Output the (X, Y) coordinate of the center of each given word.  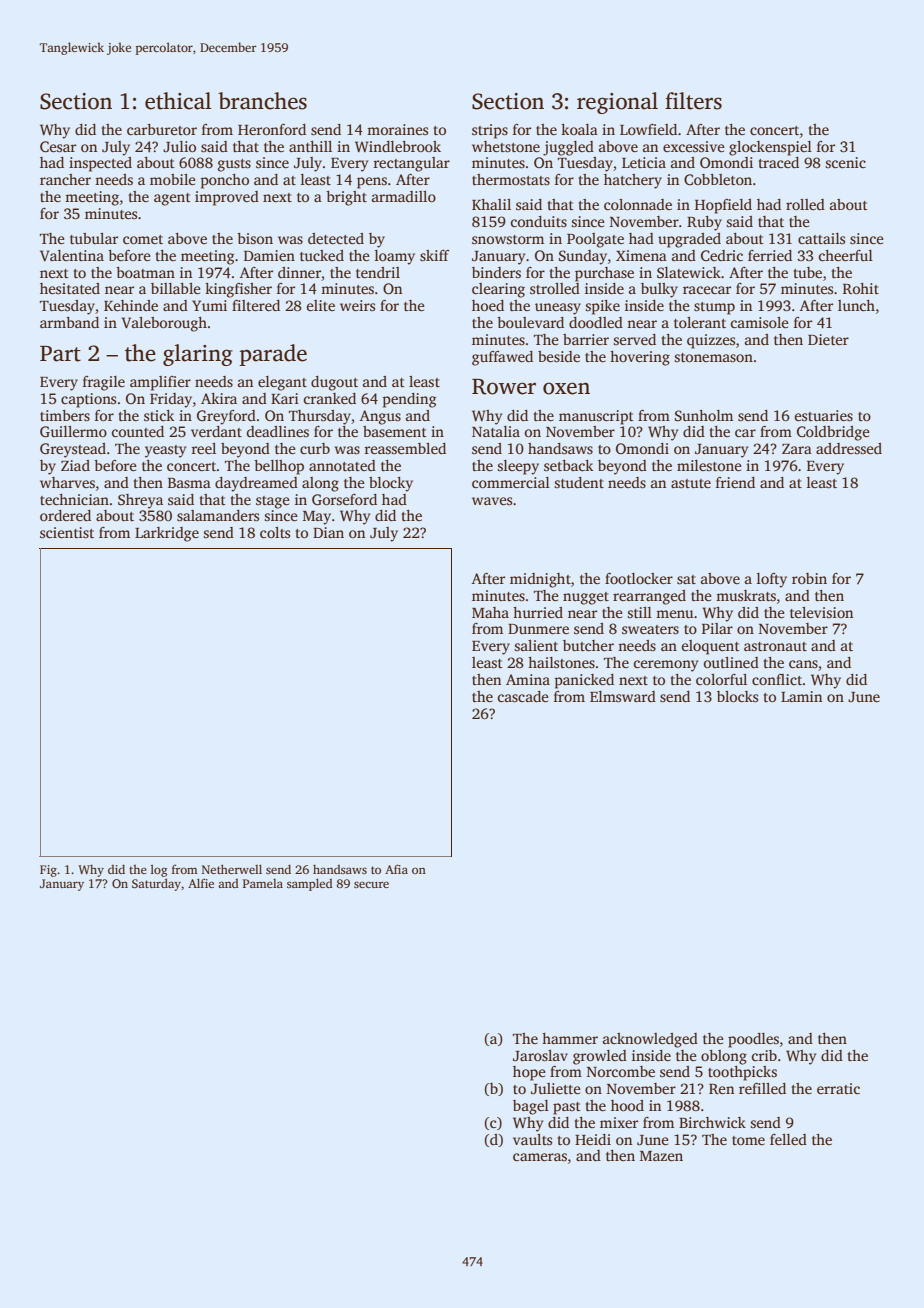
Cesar (58, 146)
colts (275, 532)
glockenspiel (770, 148)
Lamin (801, 696)
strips (490, 131)
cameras (540, 1157)
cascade (523, 696)
